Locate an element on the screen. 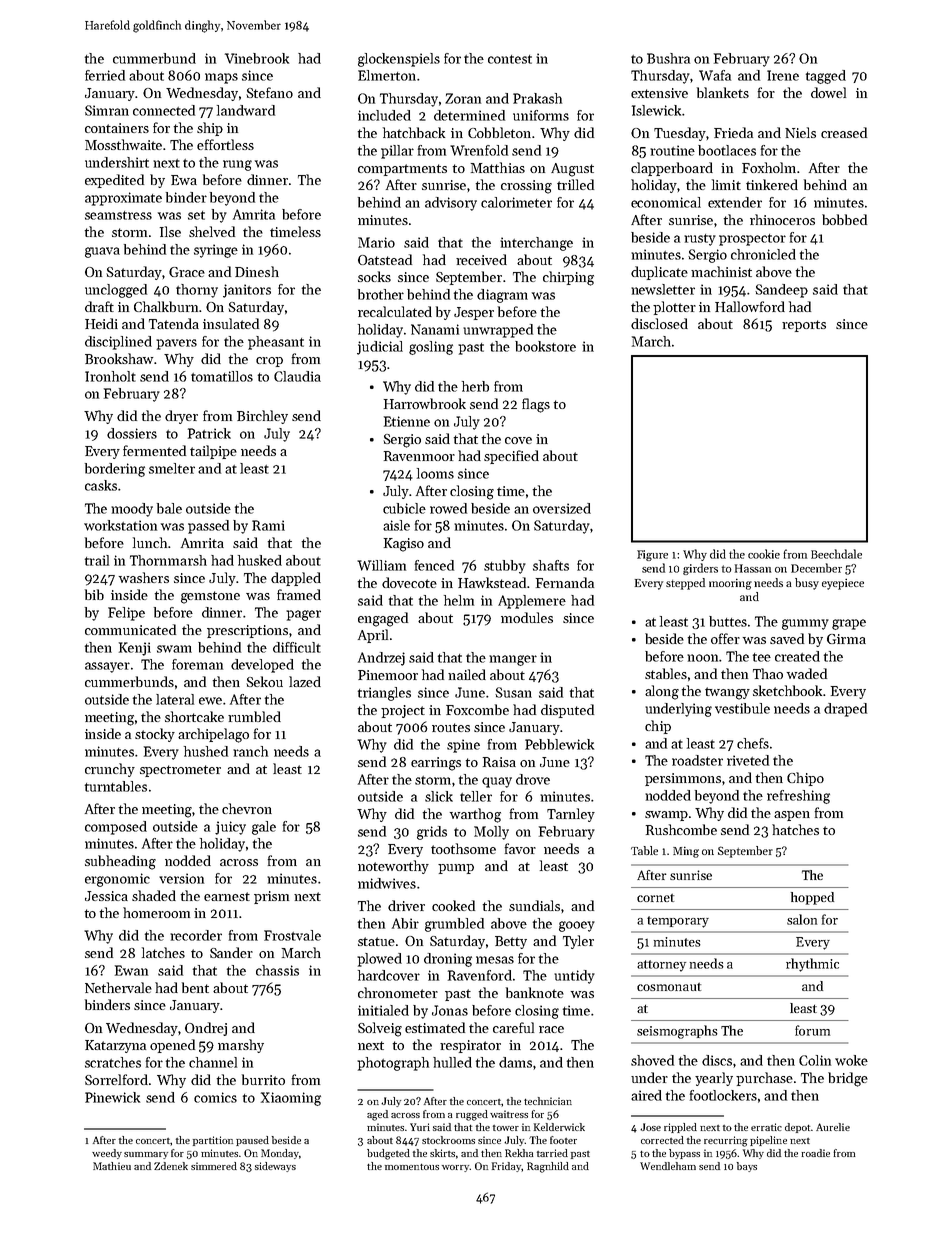 Image resolution: width=952 pixels, height=1233 pixels. untidy is located at coordinates (574, 977).
